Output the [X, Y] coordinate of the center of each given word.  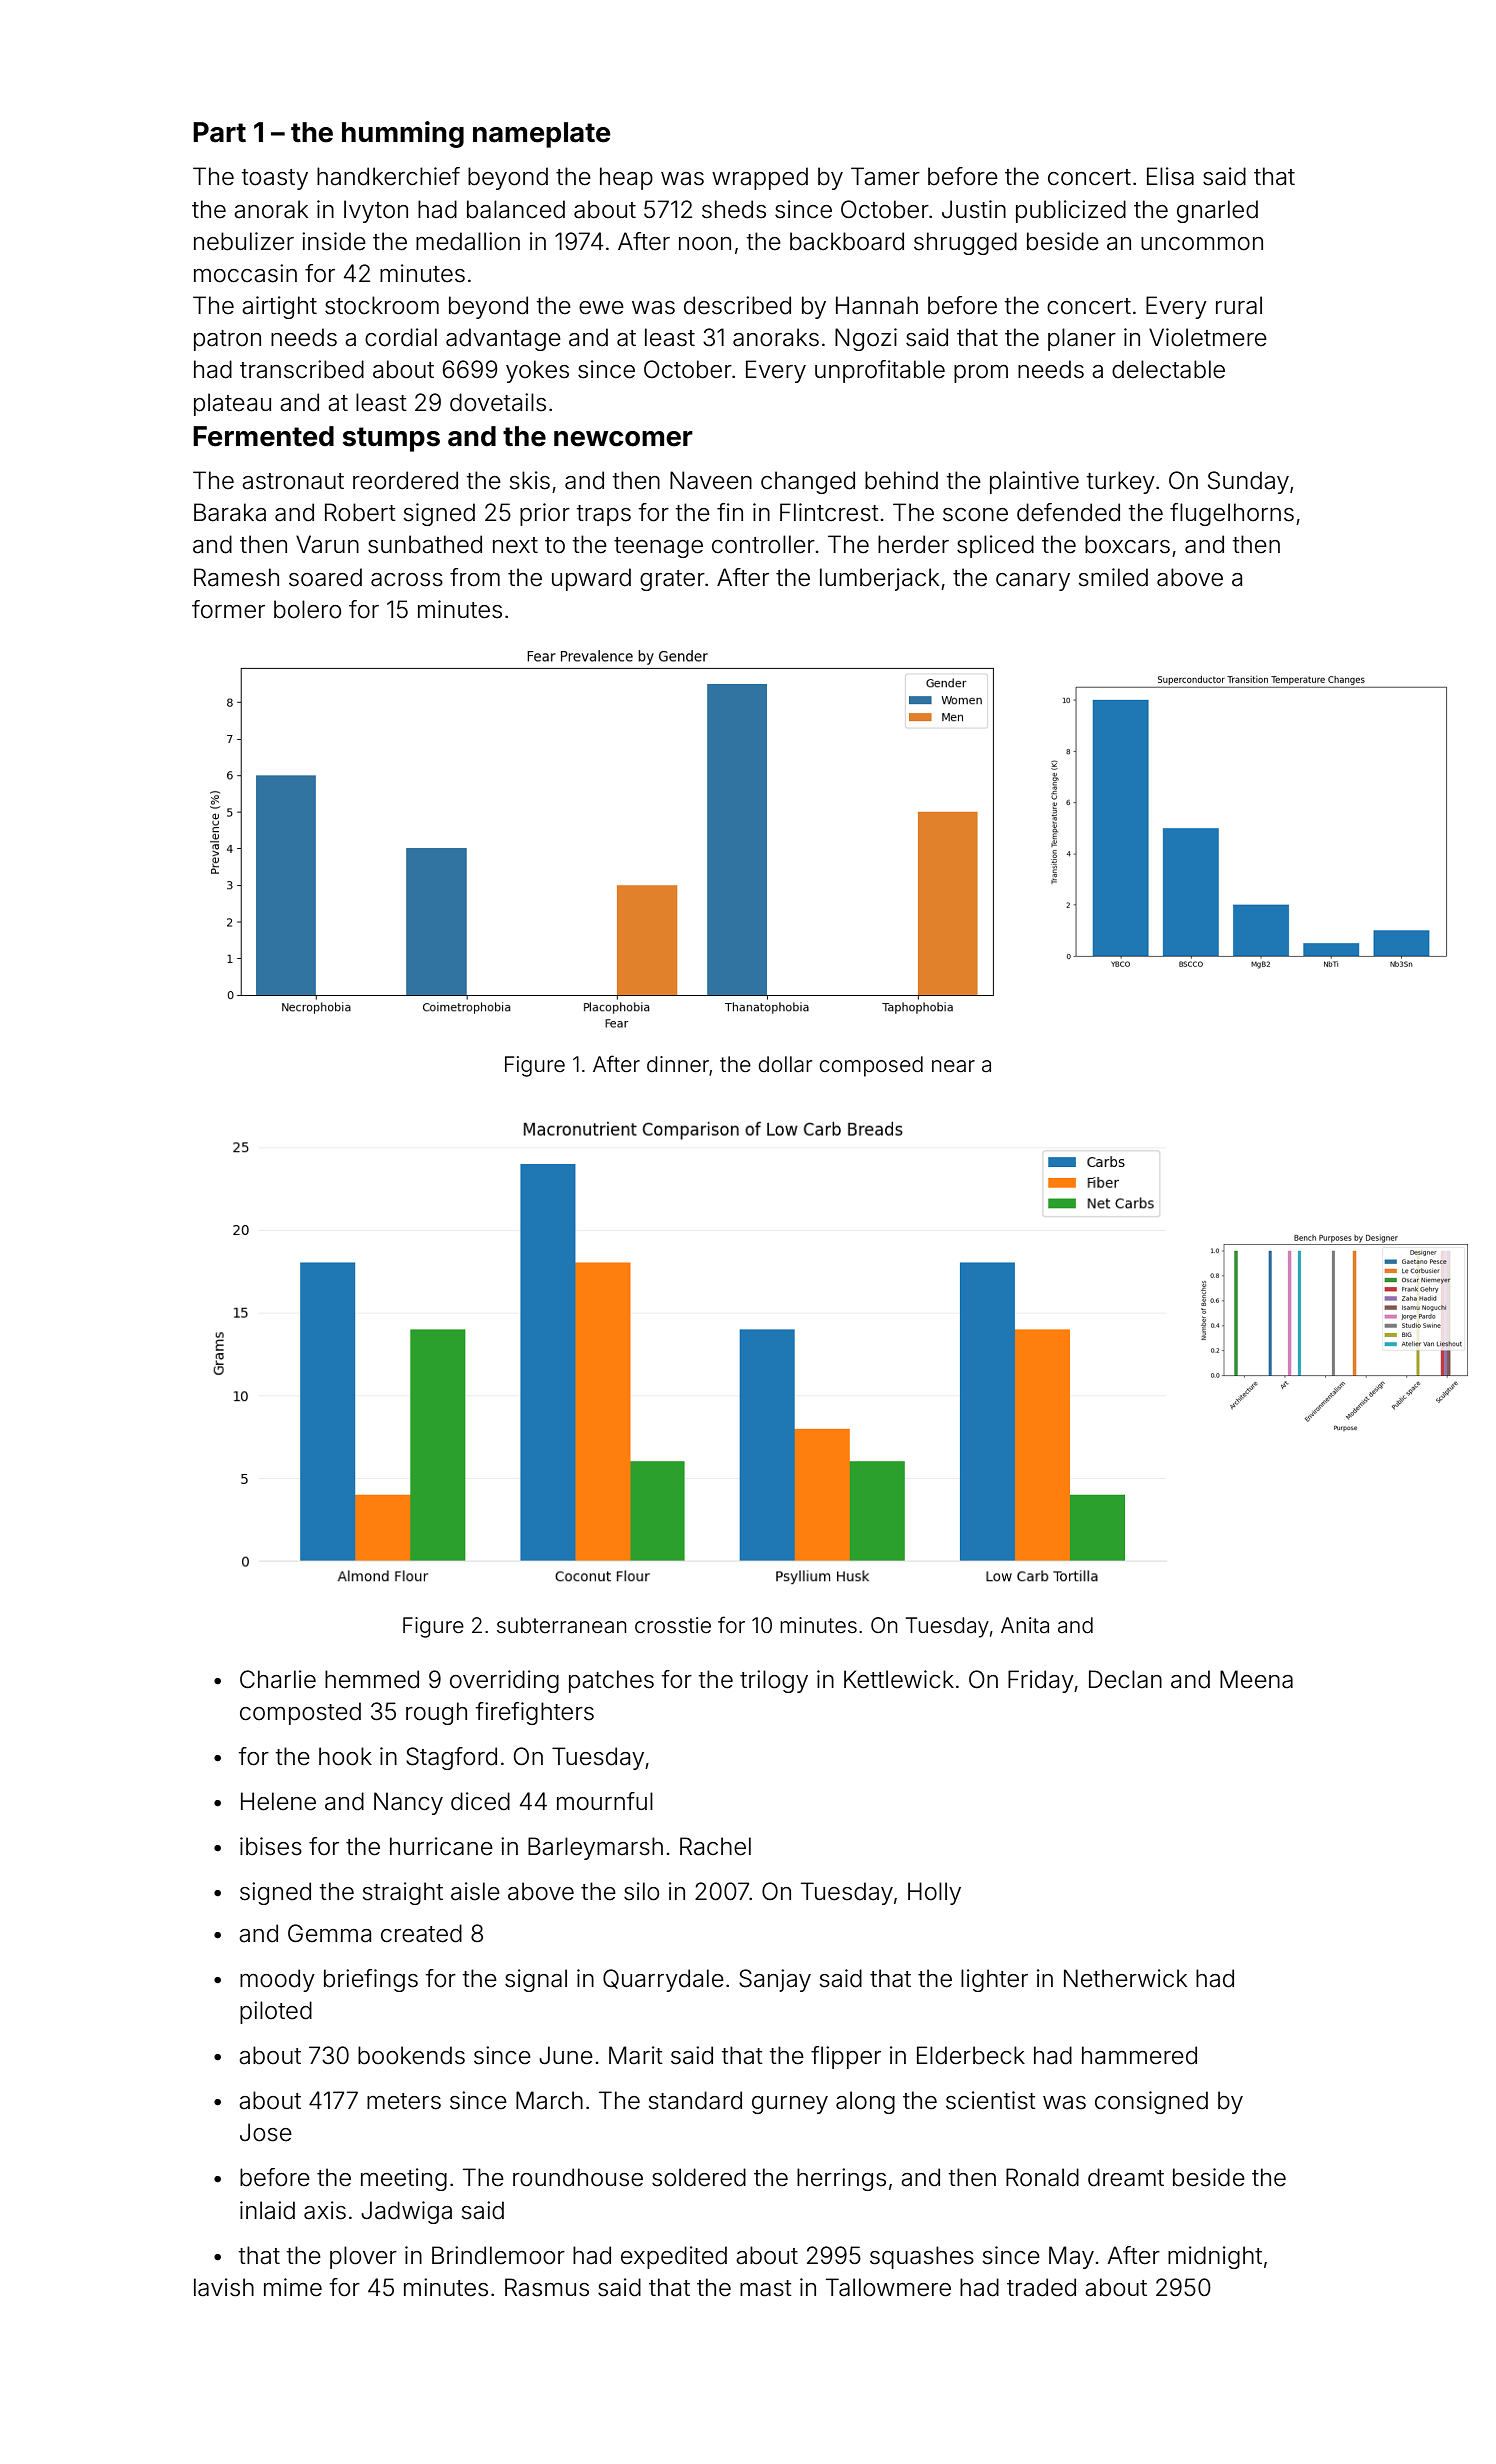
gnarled [1217, 211]
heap [626, 178]
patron [227, 340]
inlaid [267, 2210]
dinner [678, 1064]
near [953, 1066]
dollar [785, 1064]
